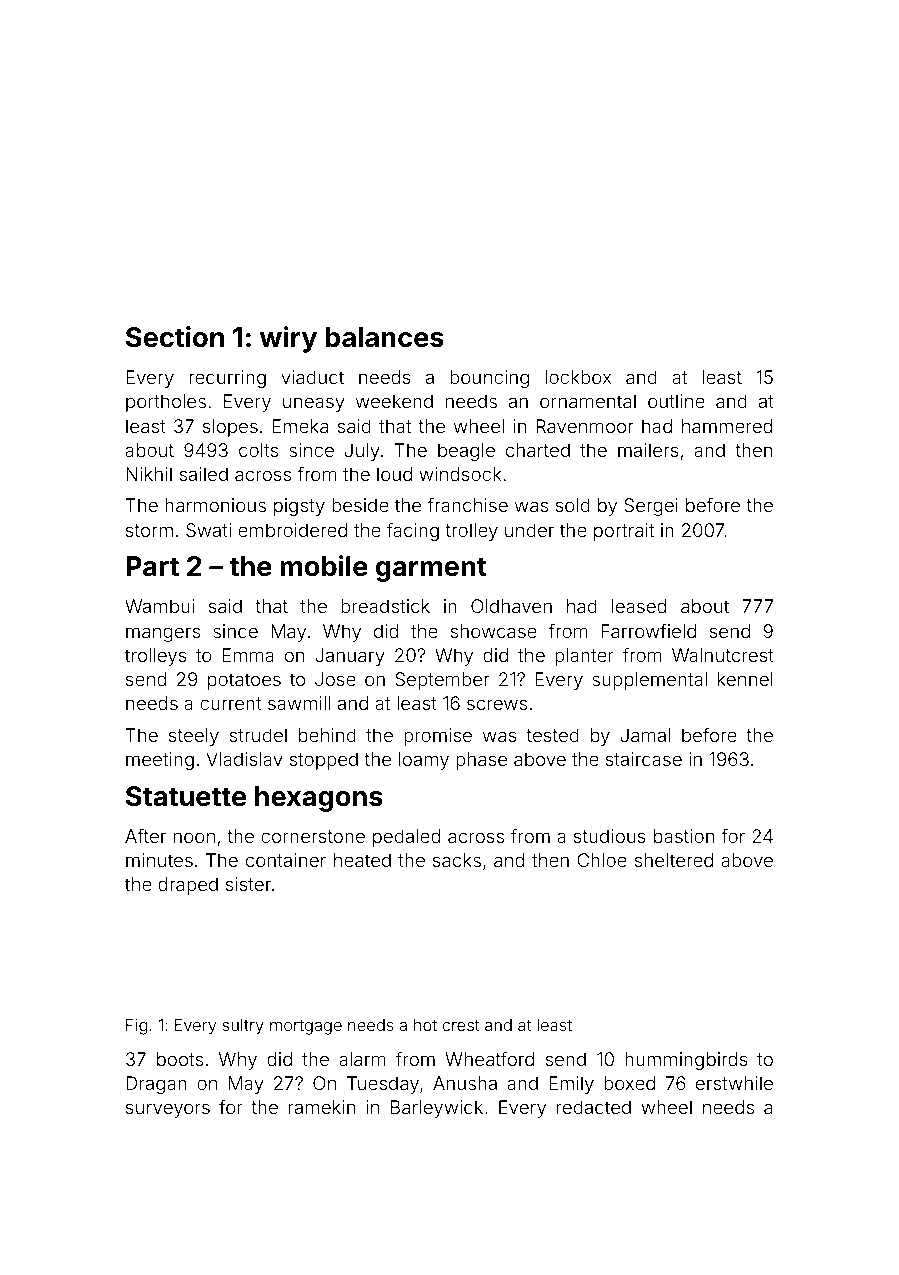 Image resolution: width=899 pixels, height=1275 pixels. Describe the element at coordinates (686, 1061) in the screenshot. I see `hummingbirds` at that location.
